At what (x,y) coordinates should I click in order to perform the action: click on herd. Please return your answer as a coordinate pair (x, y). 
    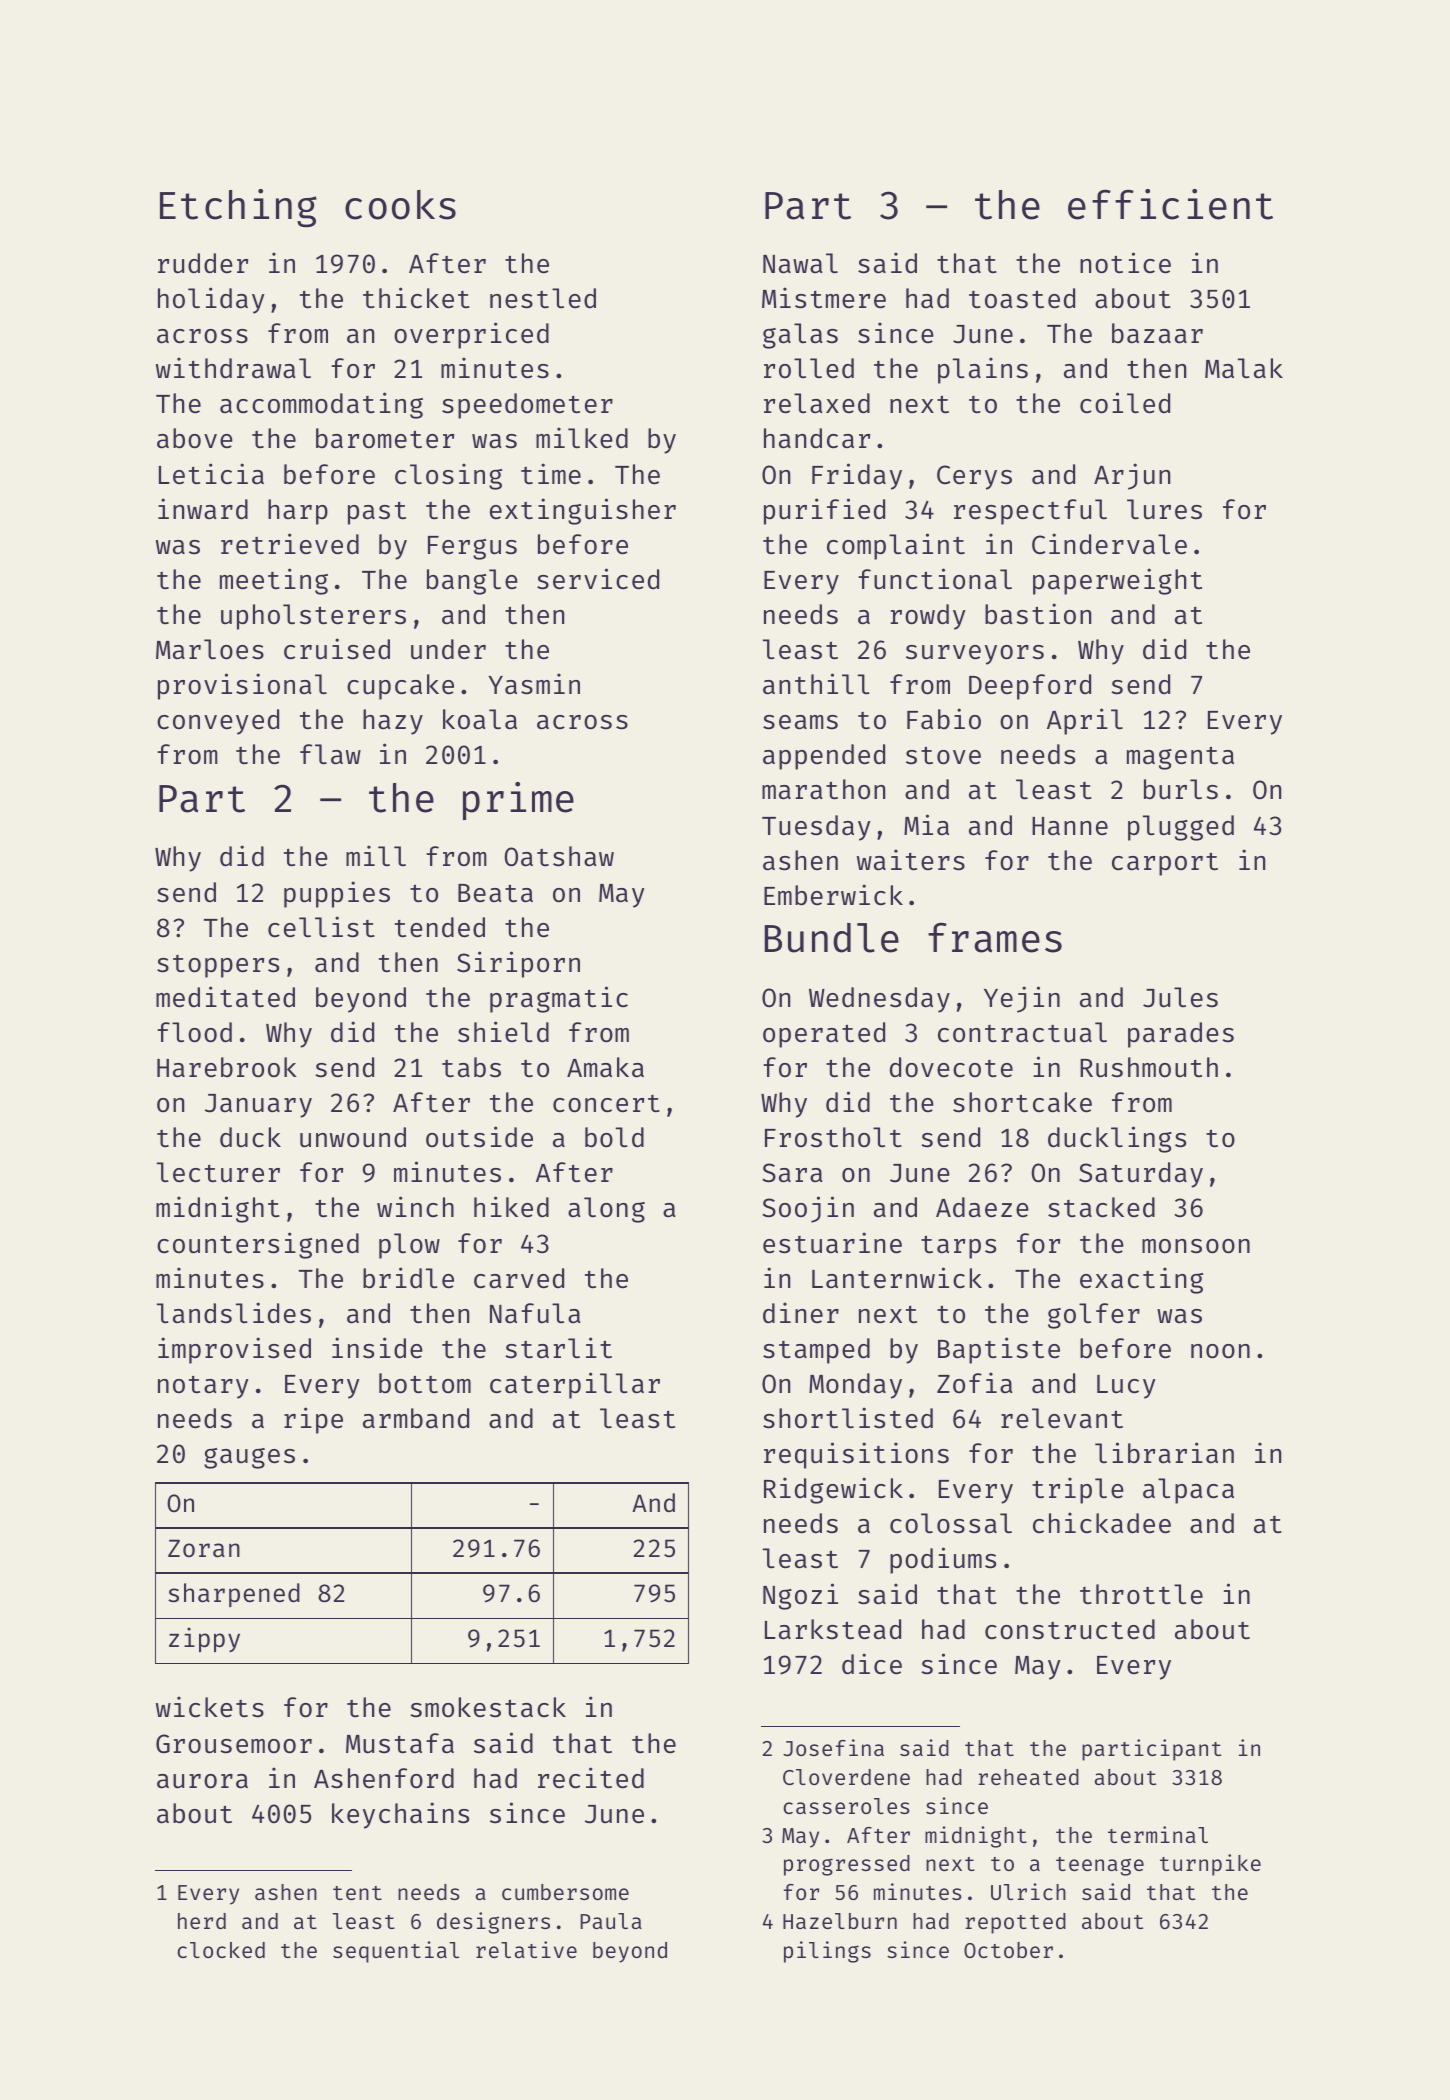
    Looking at the image, I should click on (202, 1921).
